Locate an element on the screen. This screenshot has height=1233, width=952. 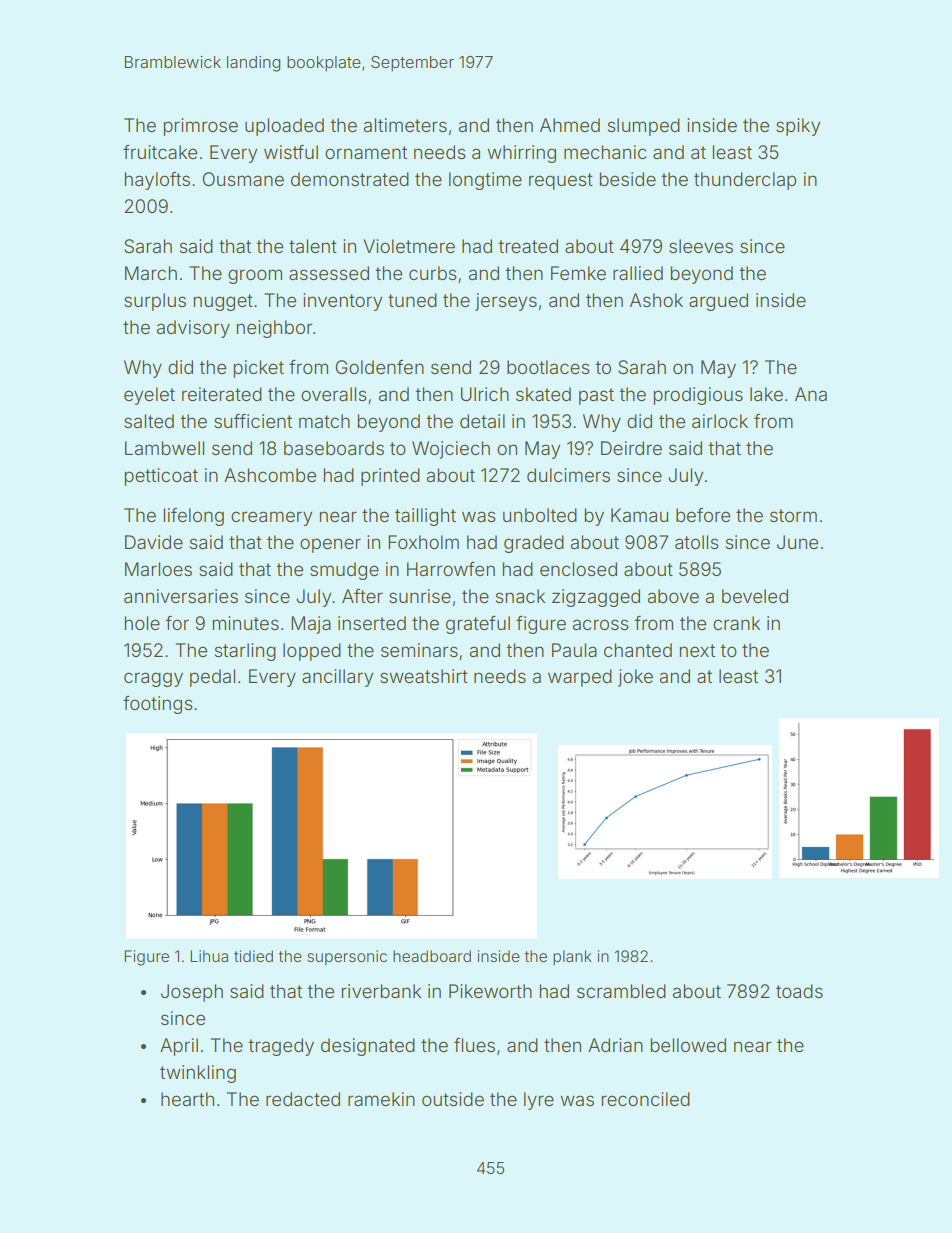
lyre is located at coordinates (539, 1101).
